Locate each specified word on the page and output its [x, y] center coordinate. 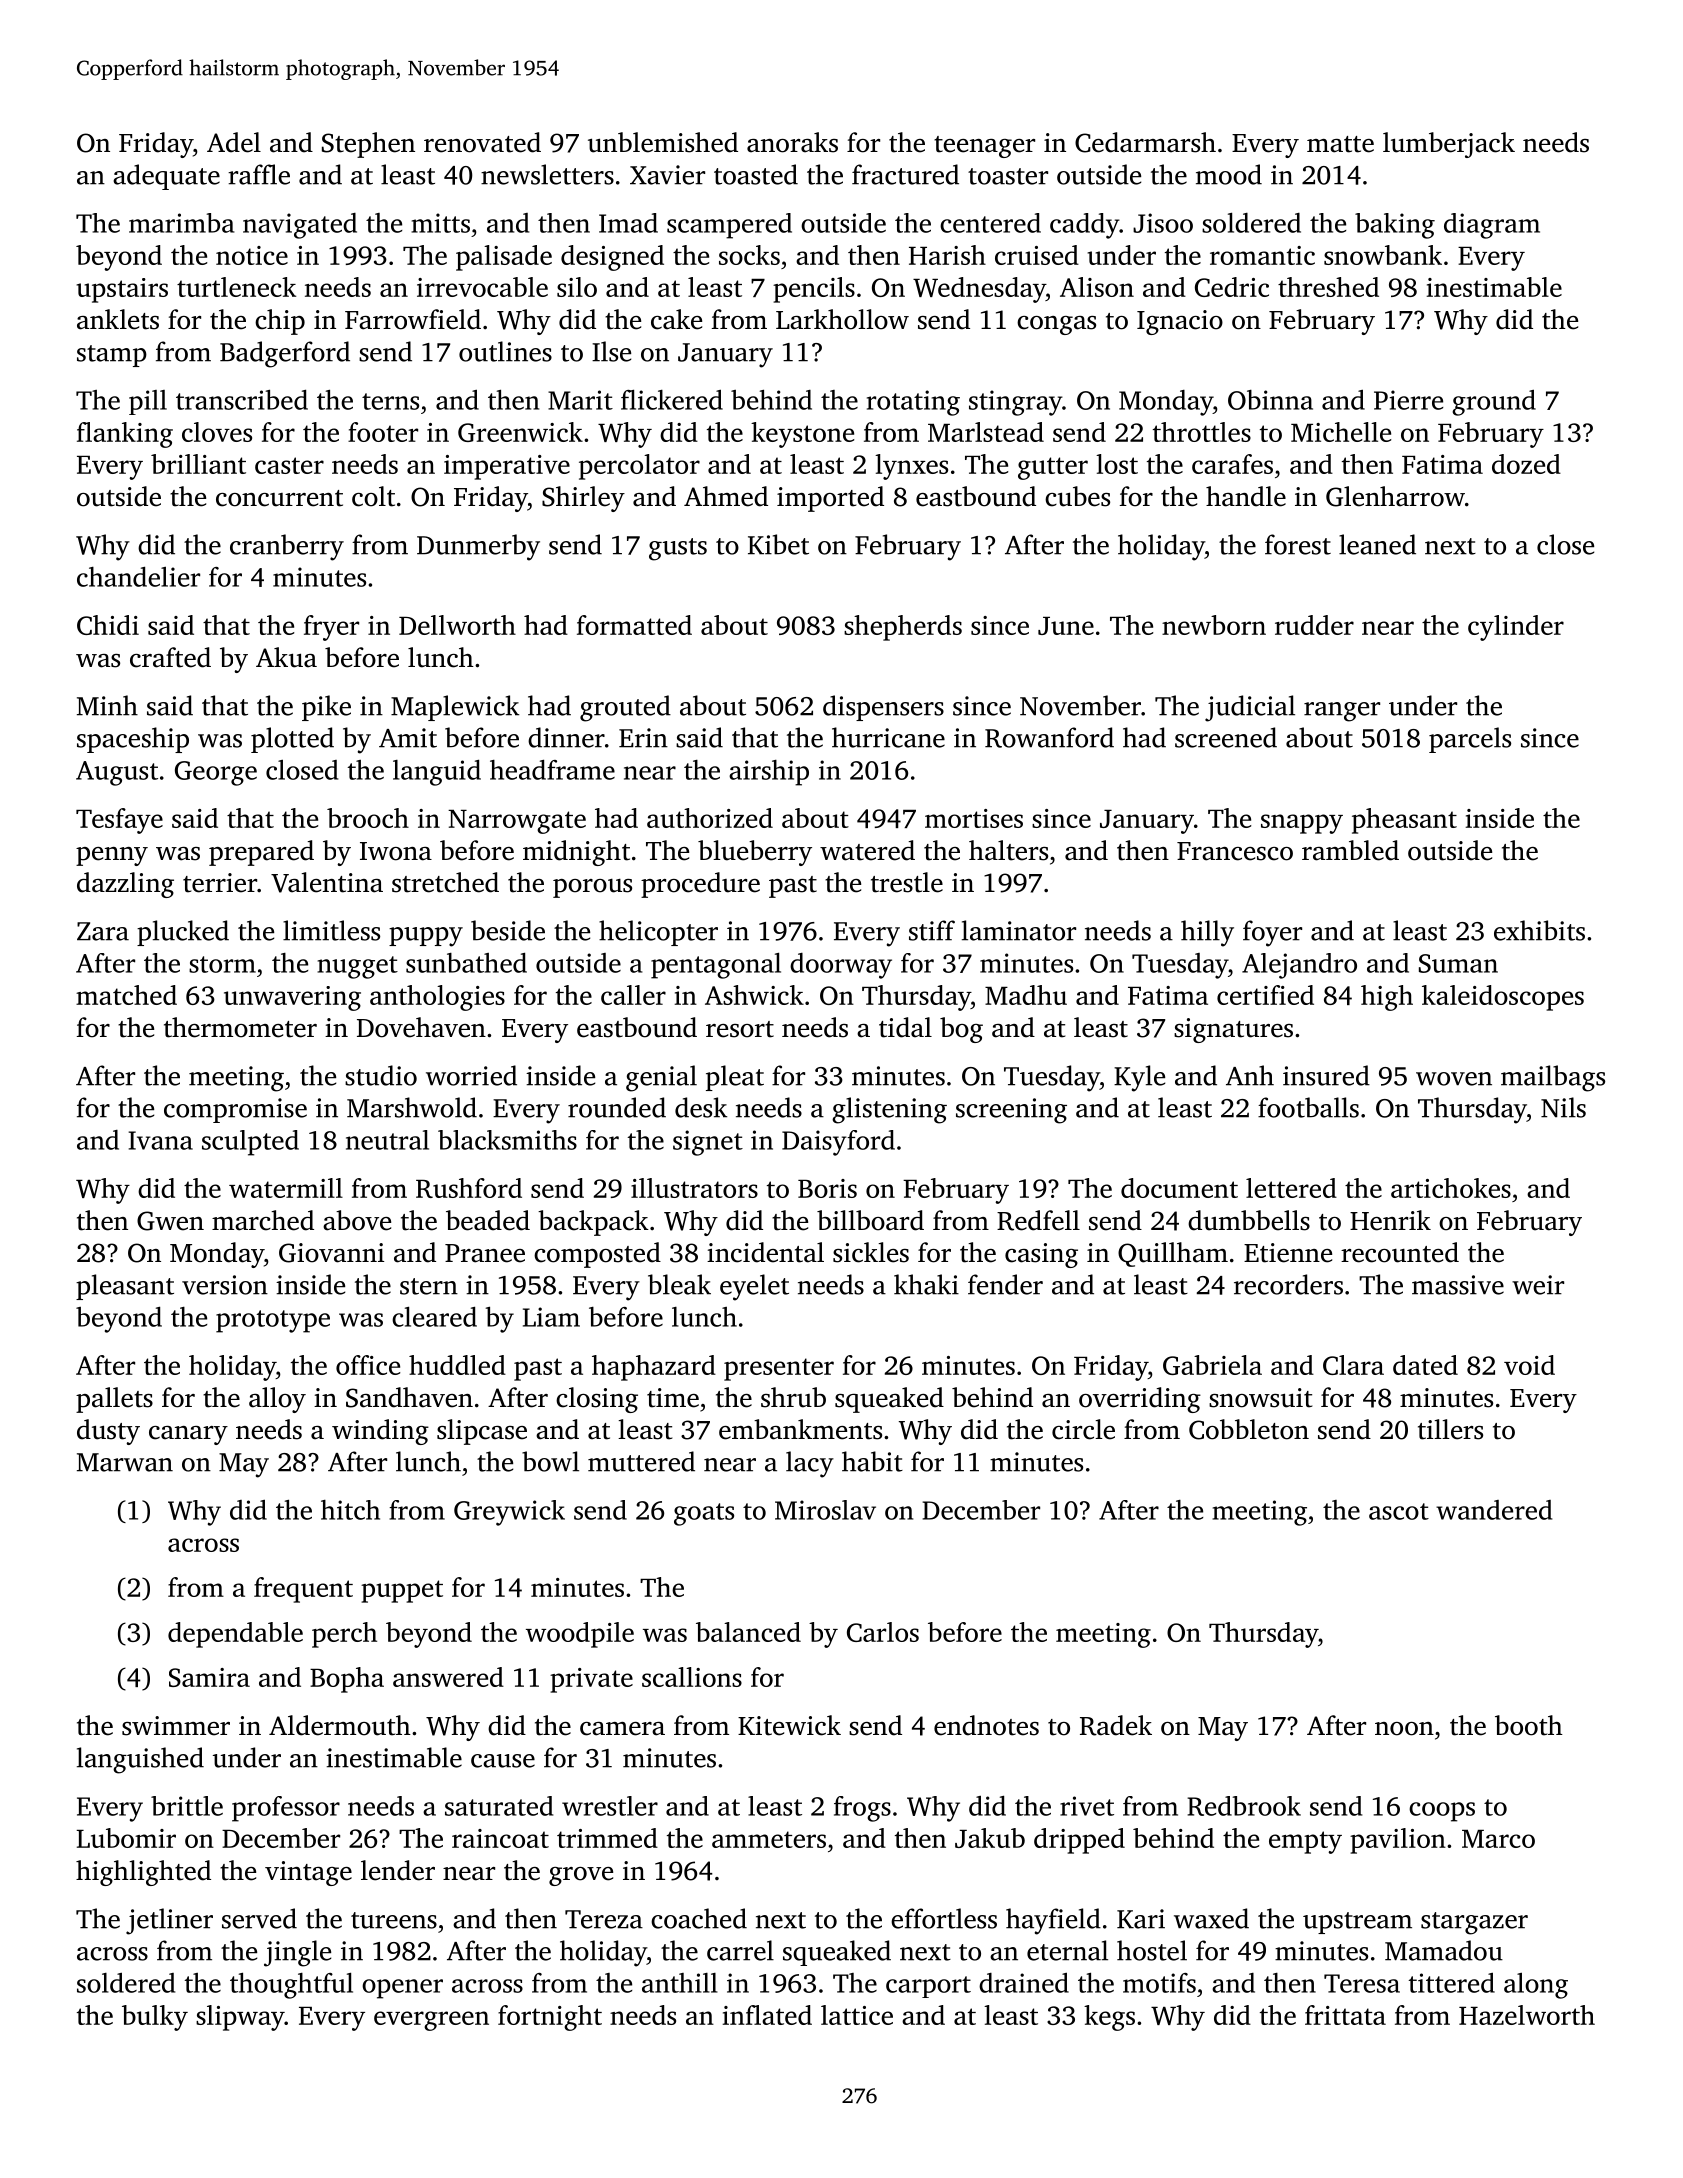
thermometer [240, 1027]
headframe [552, 770]
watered [867, 850]
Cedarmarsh [1145, 142]
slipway [240, 2018]
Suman [1458, 963]
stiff [932, 930]
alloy [277, 1400]
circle [1083, 1429]
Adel [234, 142]
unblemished [663, 142]
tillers [1450, 1429]
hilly [1207, 933]
